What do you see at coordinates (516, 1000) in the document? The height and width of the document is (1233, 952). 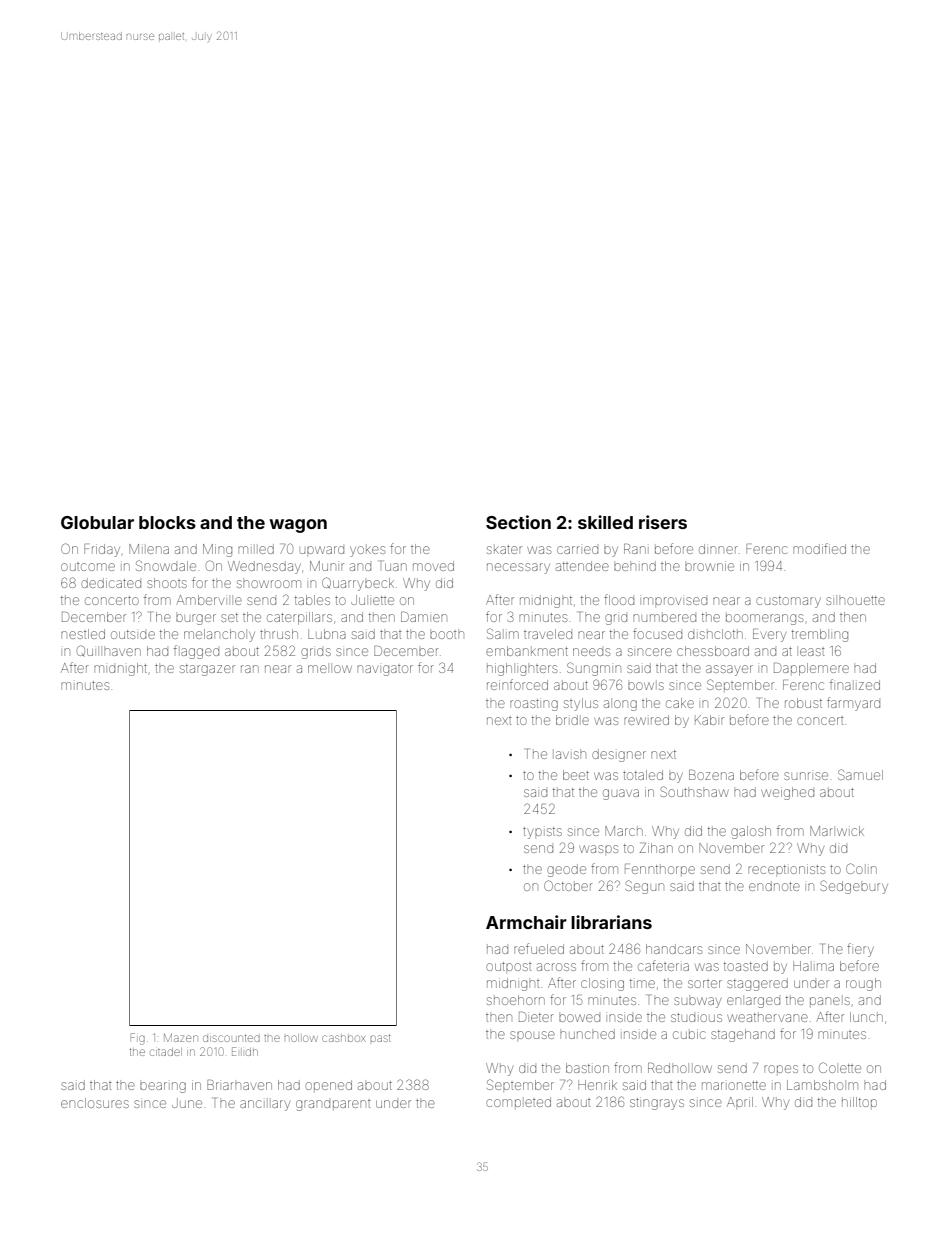 I see `shoehorn` at bounding box center [516, 1000].
